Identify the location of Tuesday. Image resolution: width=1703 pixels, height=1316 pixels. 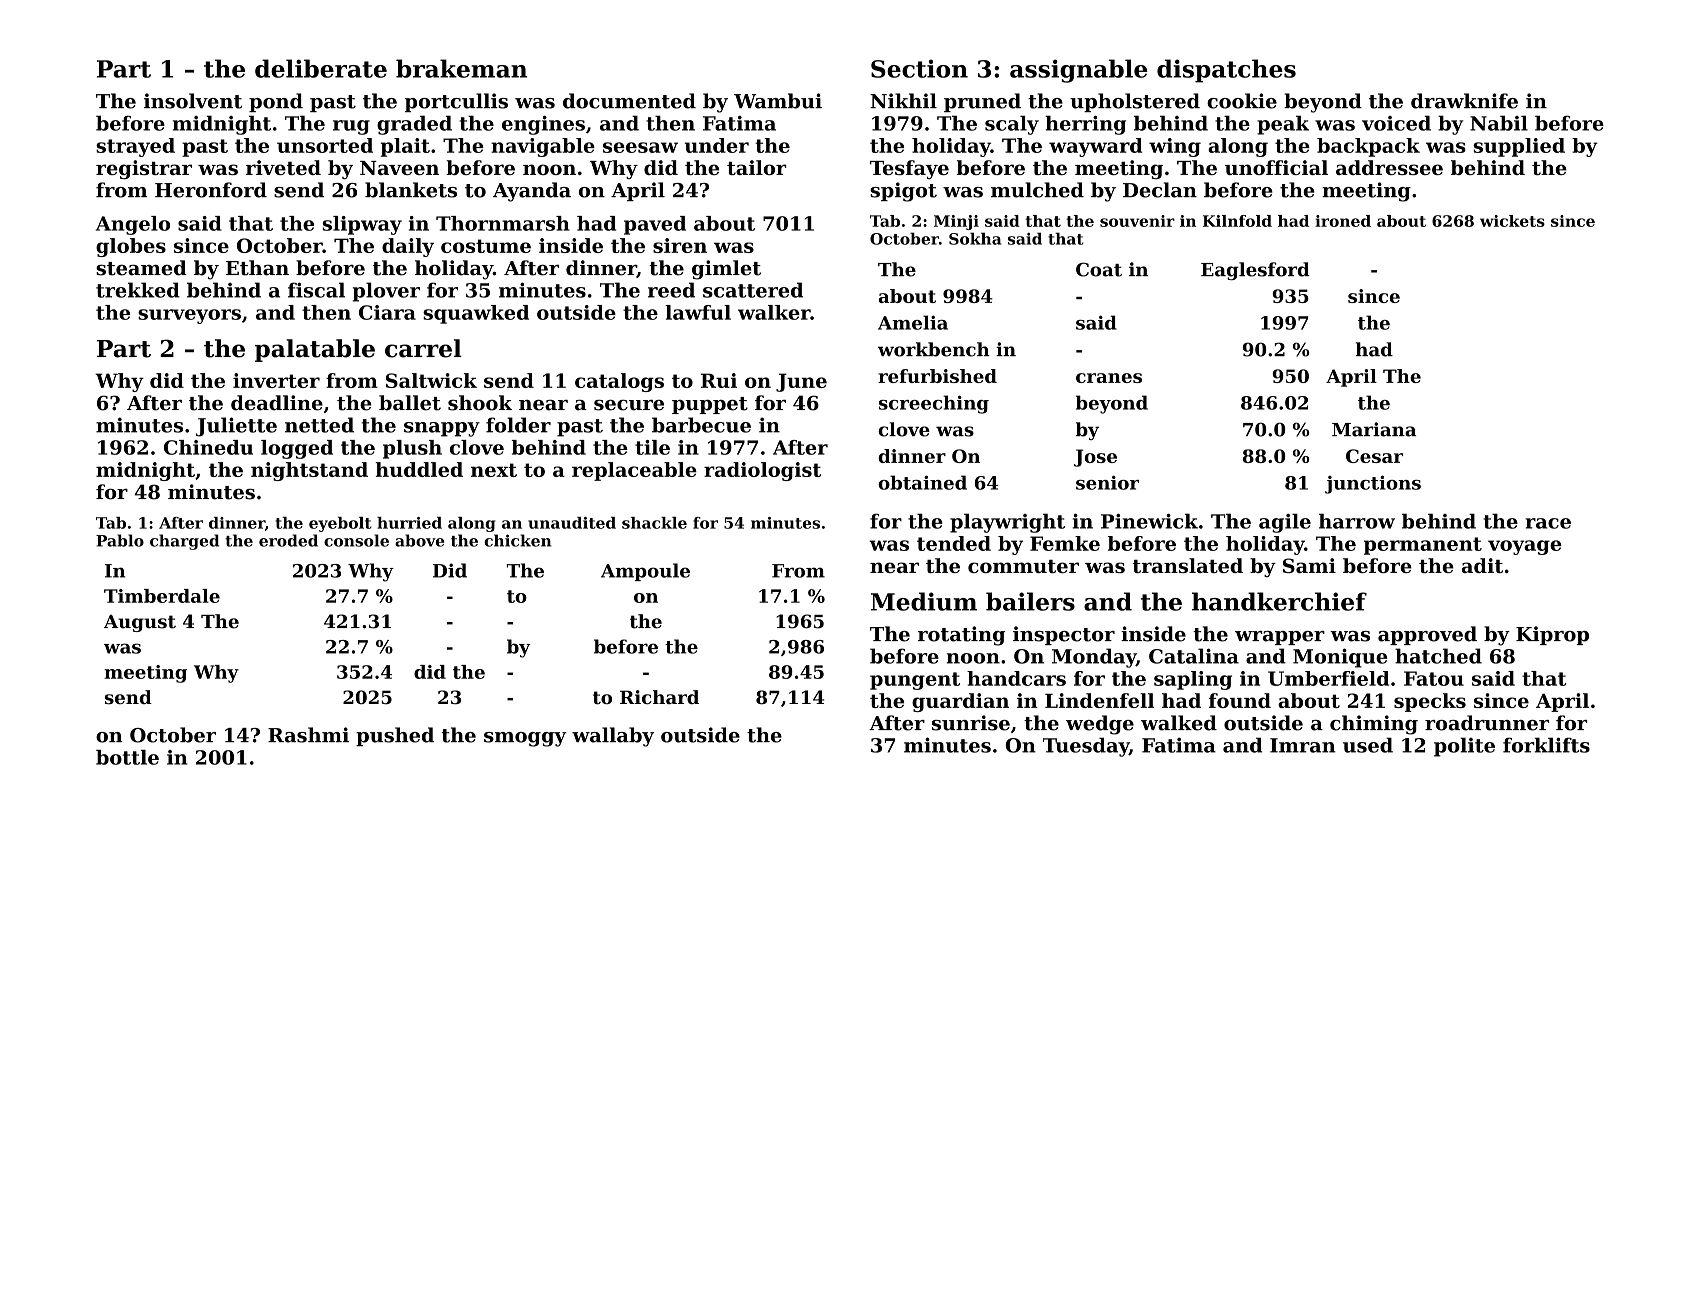
(1086, 747).
